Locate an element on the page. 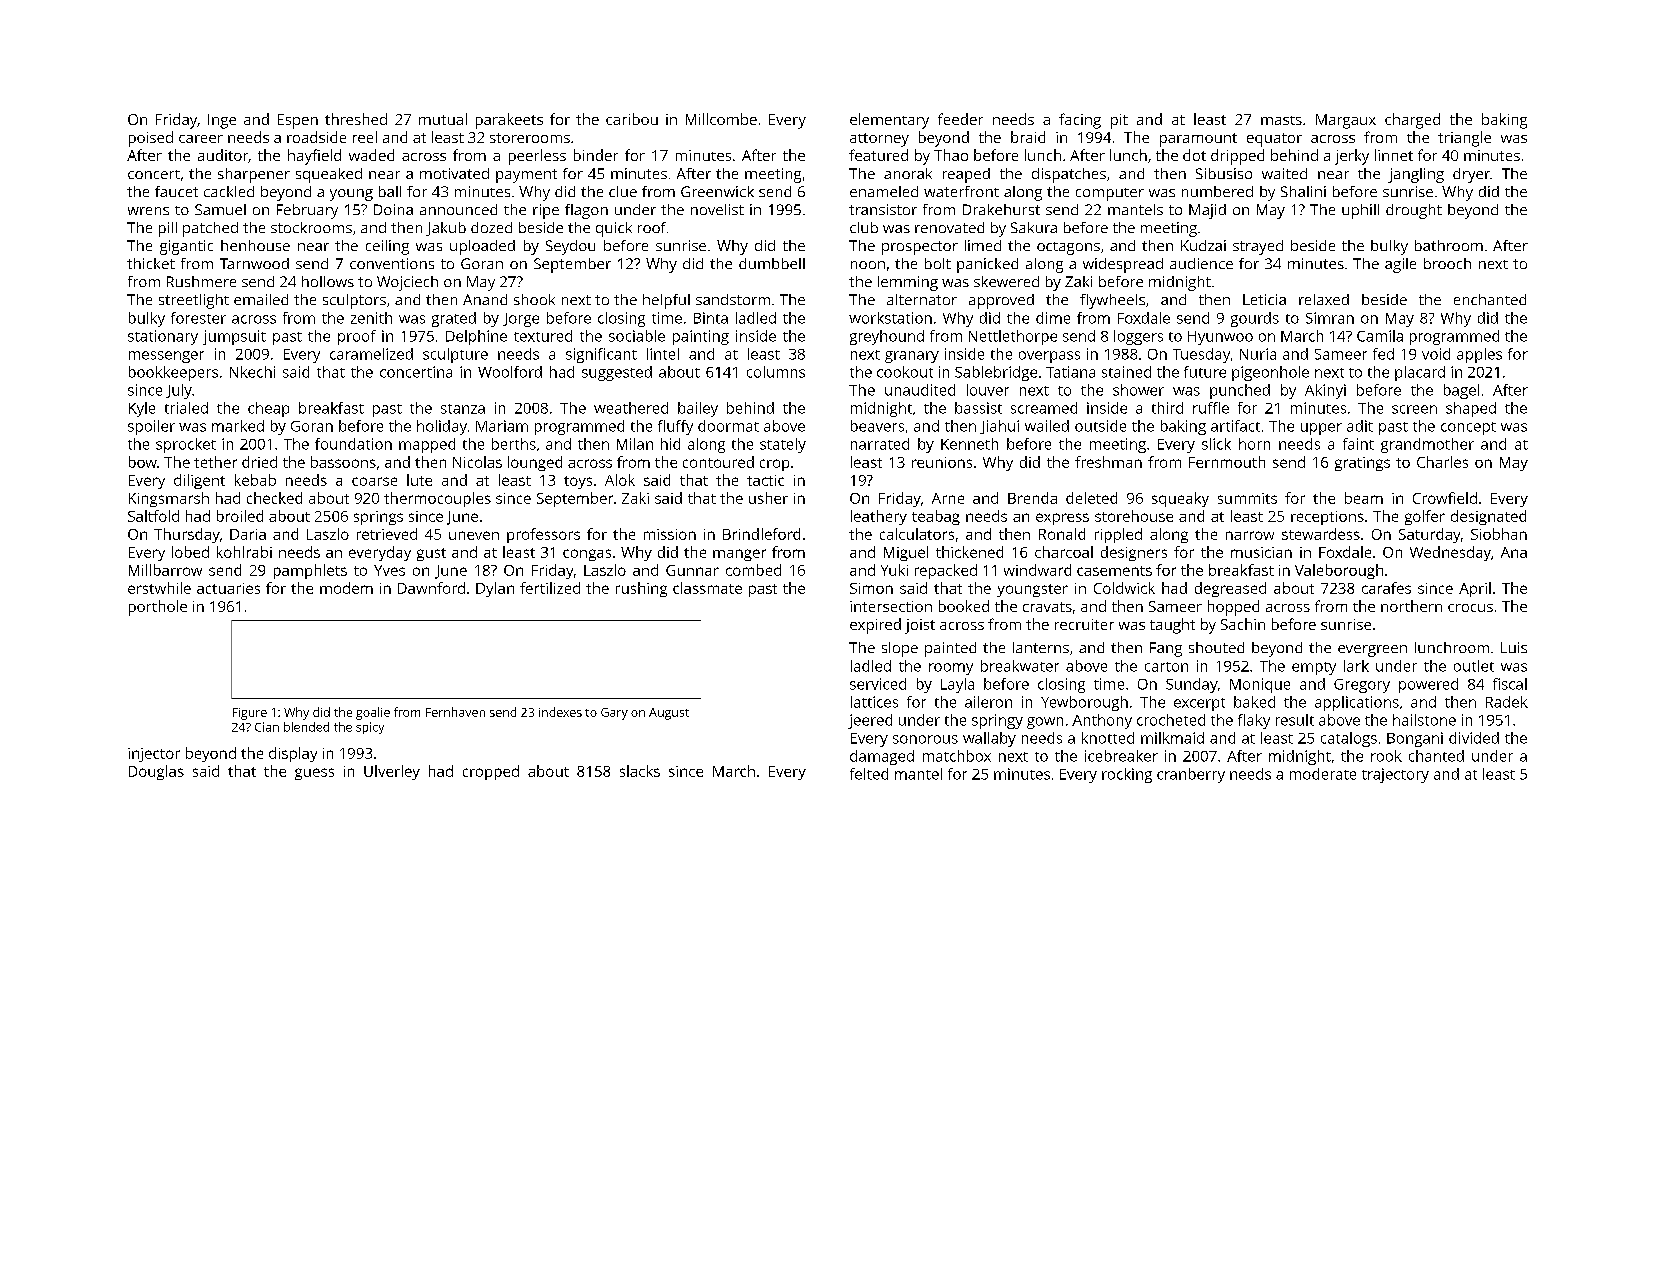 The image size is (1655, 1279). moderate is located at coordinates (1323, 774).
